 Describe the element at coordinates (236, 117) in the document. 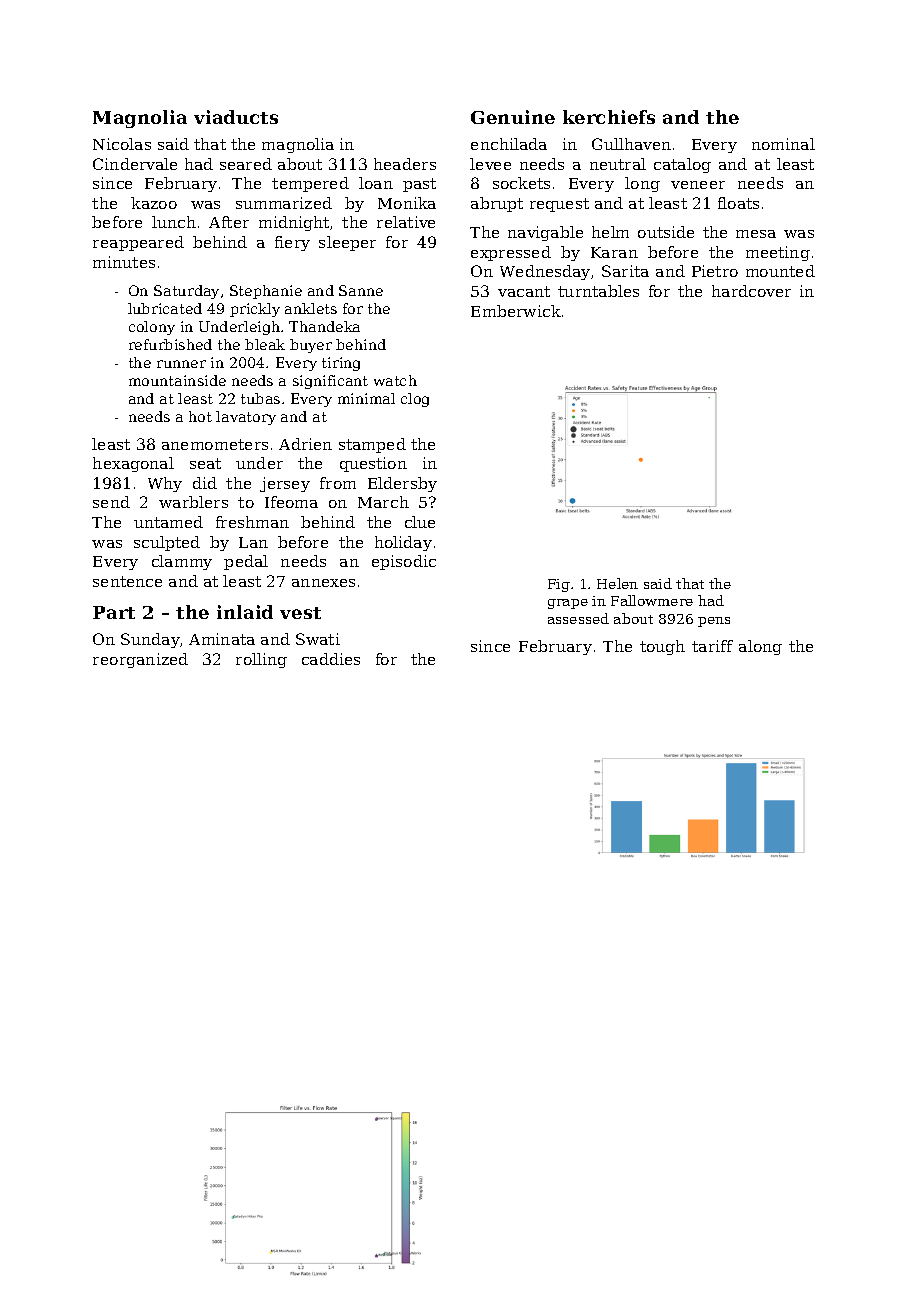

I see `viaducts` at that location.
